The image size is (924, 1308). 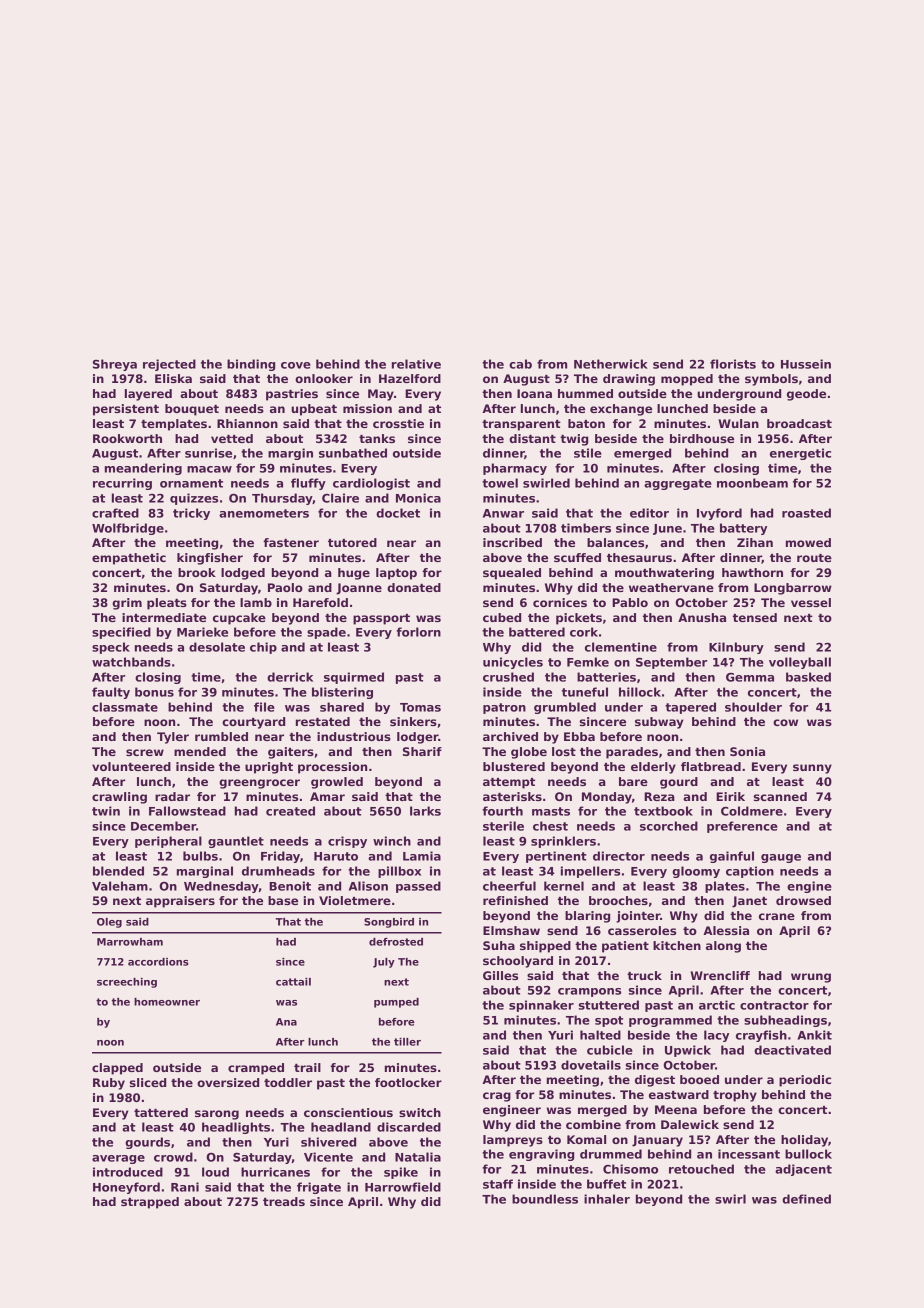 What do you see at coordinates (202, 632) in the screenshot?
I see `Marieke` at bounding box center [202, 632].
